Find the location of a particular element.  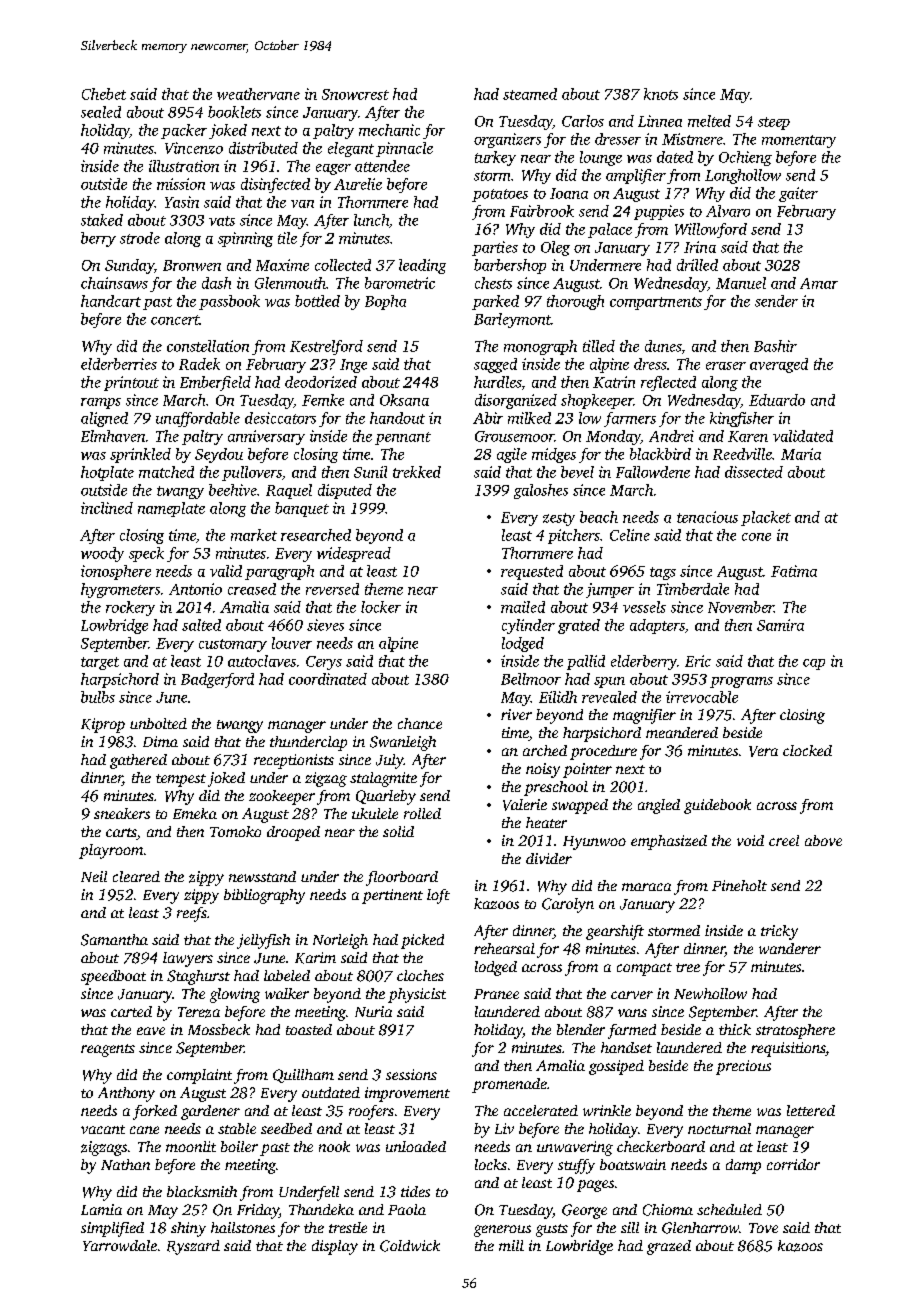

wanderer is located at coordinates (790, 948).
